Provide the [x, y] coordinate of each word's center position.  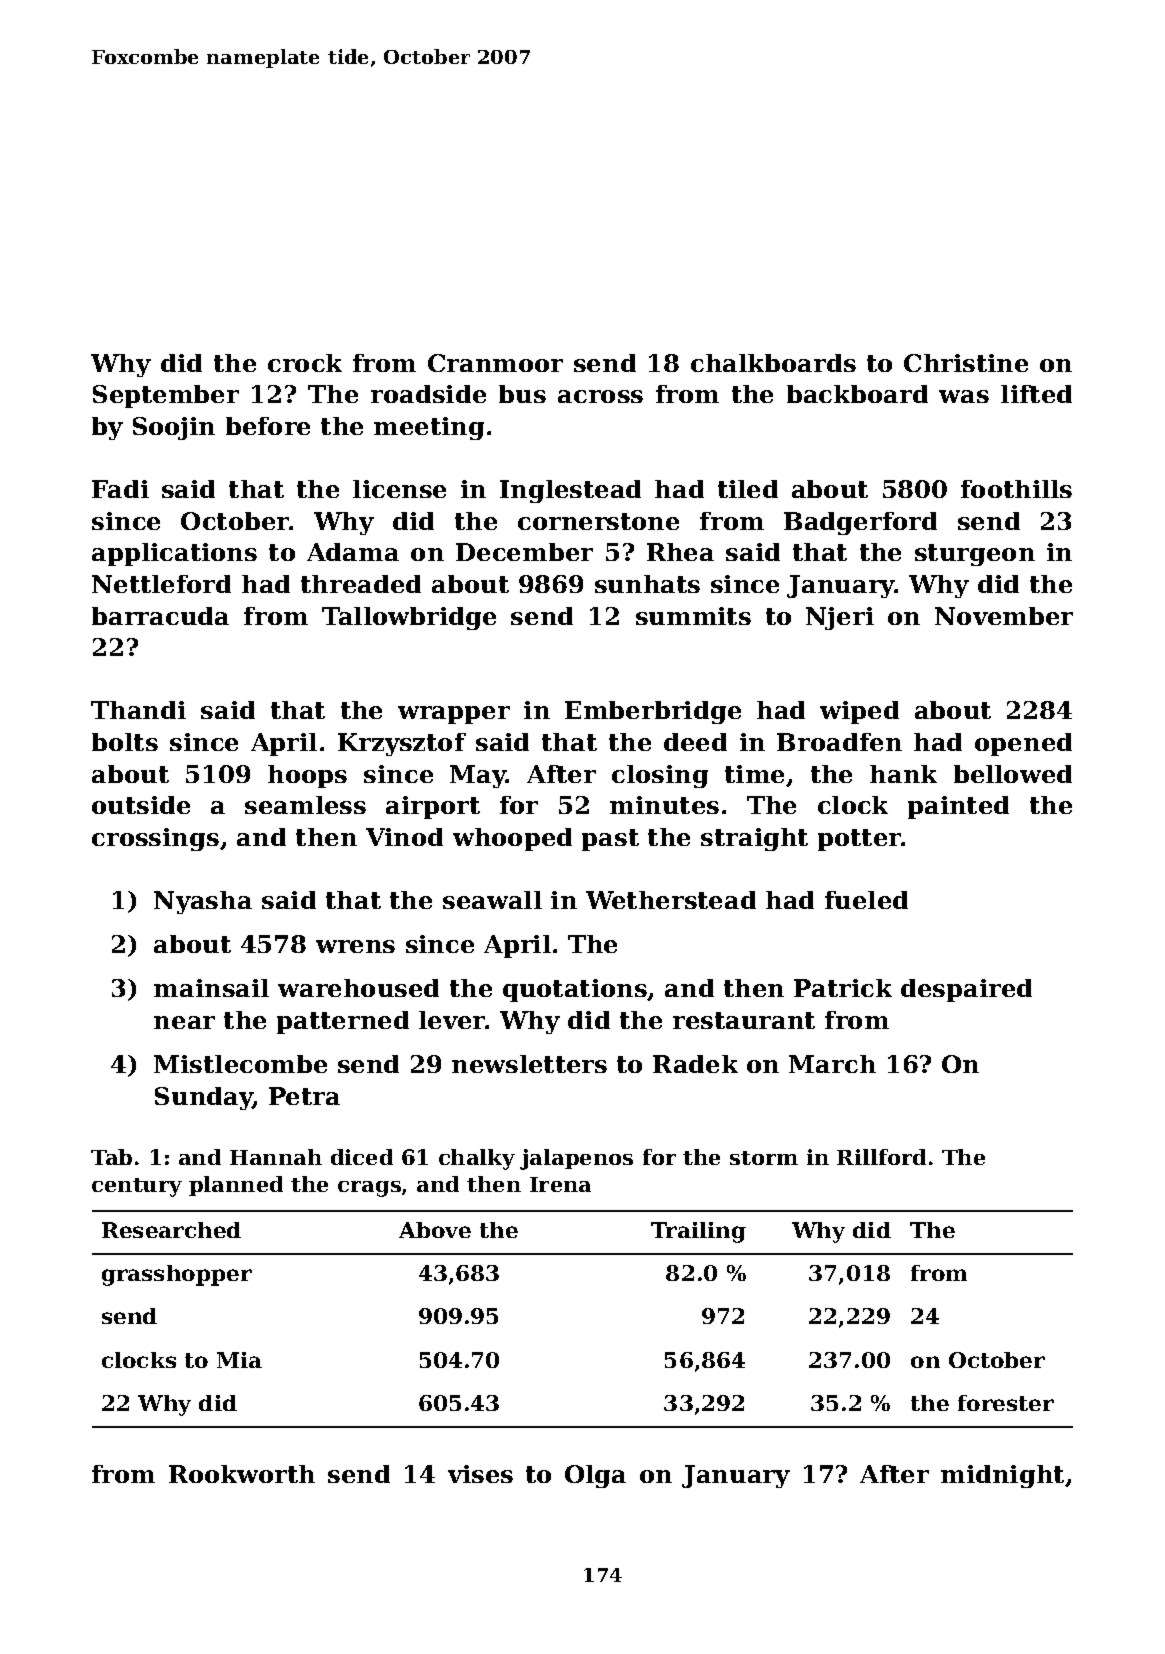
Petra [304, 1096]
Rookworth [242, 1474]
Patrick [843, 988]
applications [174, 554]
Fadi [120, 489]
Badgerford [860, 523]
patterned [343, 1022]
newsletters [529, 1064]
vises [480, 1474]
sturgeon [975, 555]
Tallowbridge [409, 618]
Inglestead [570, 491]
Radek [695, 1064]
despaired [966, 990]
